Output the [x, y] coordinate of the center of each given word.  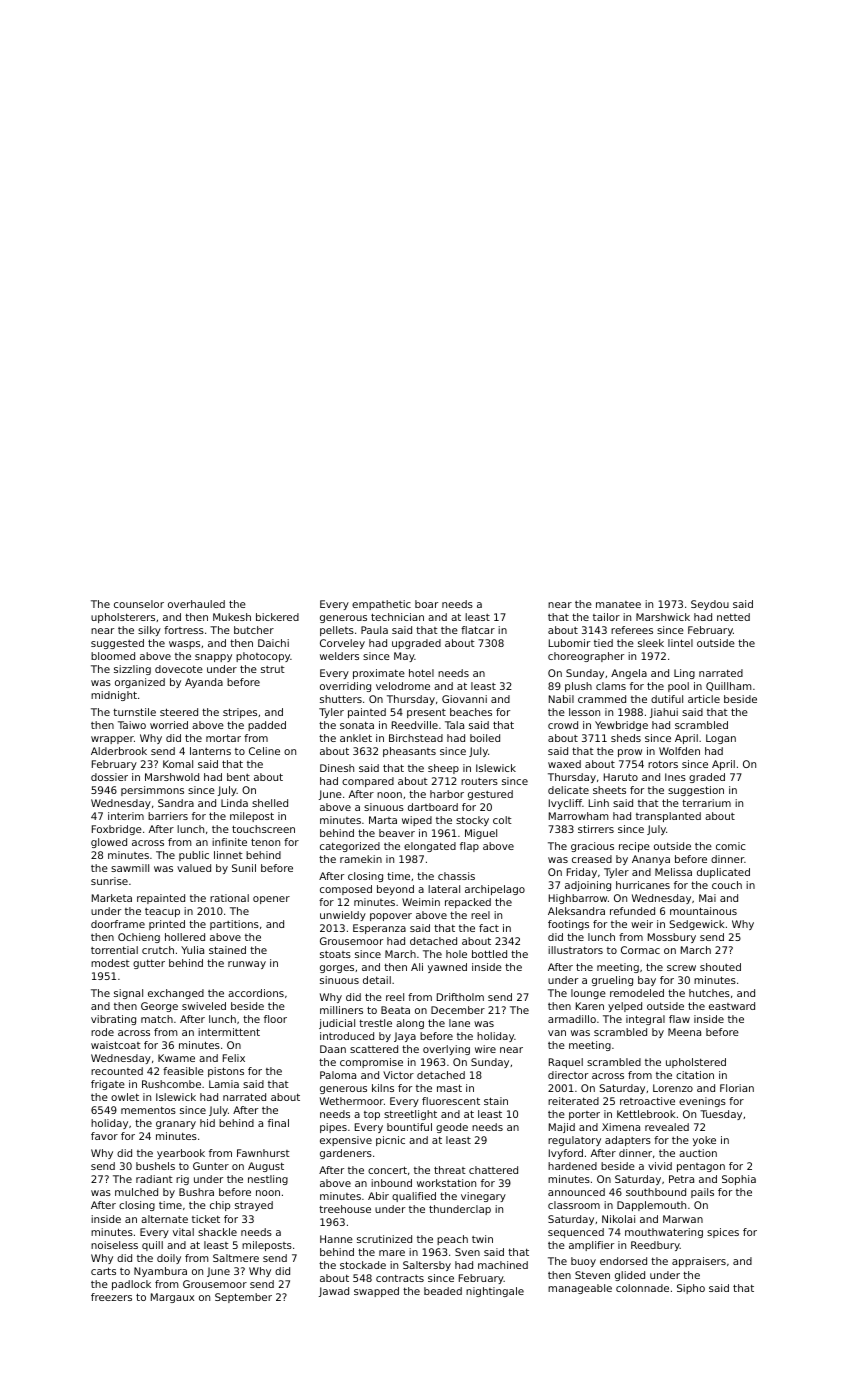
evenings [702, 1102]
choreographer [586, 657]
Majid [562, 1128]
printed [167, 925]
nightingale [495, 1292]
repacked [468, 903]
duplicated [723, 873]
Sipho [691, 1289]
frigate [108, 1085]
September [243, 1298]
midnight [114, 696]
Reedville [415, 725]
